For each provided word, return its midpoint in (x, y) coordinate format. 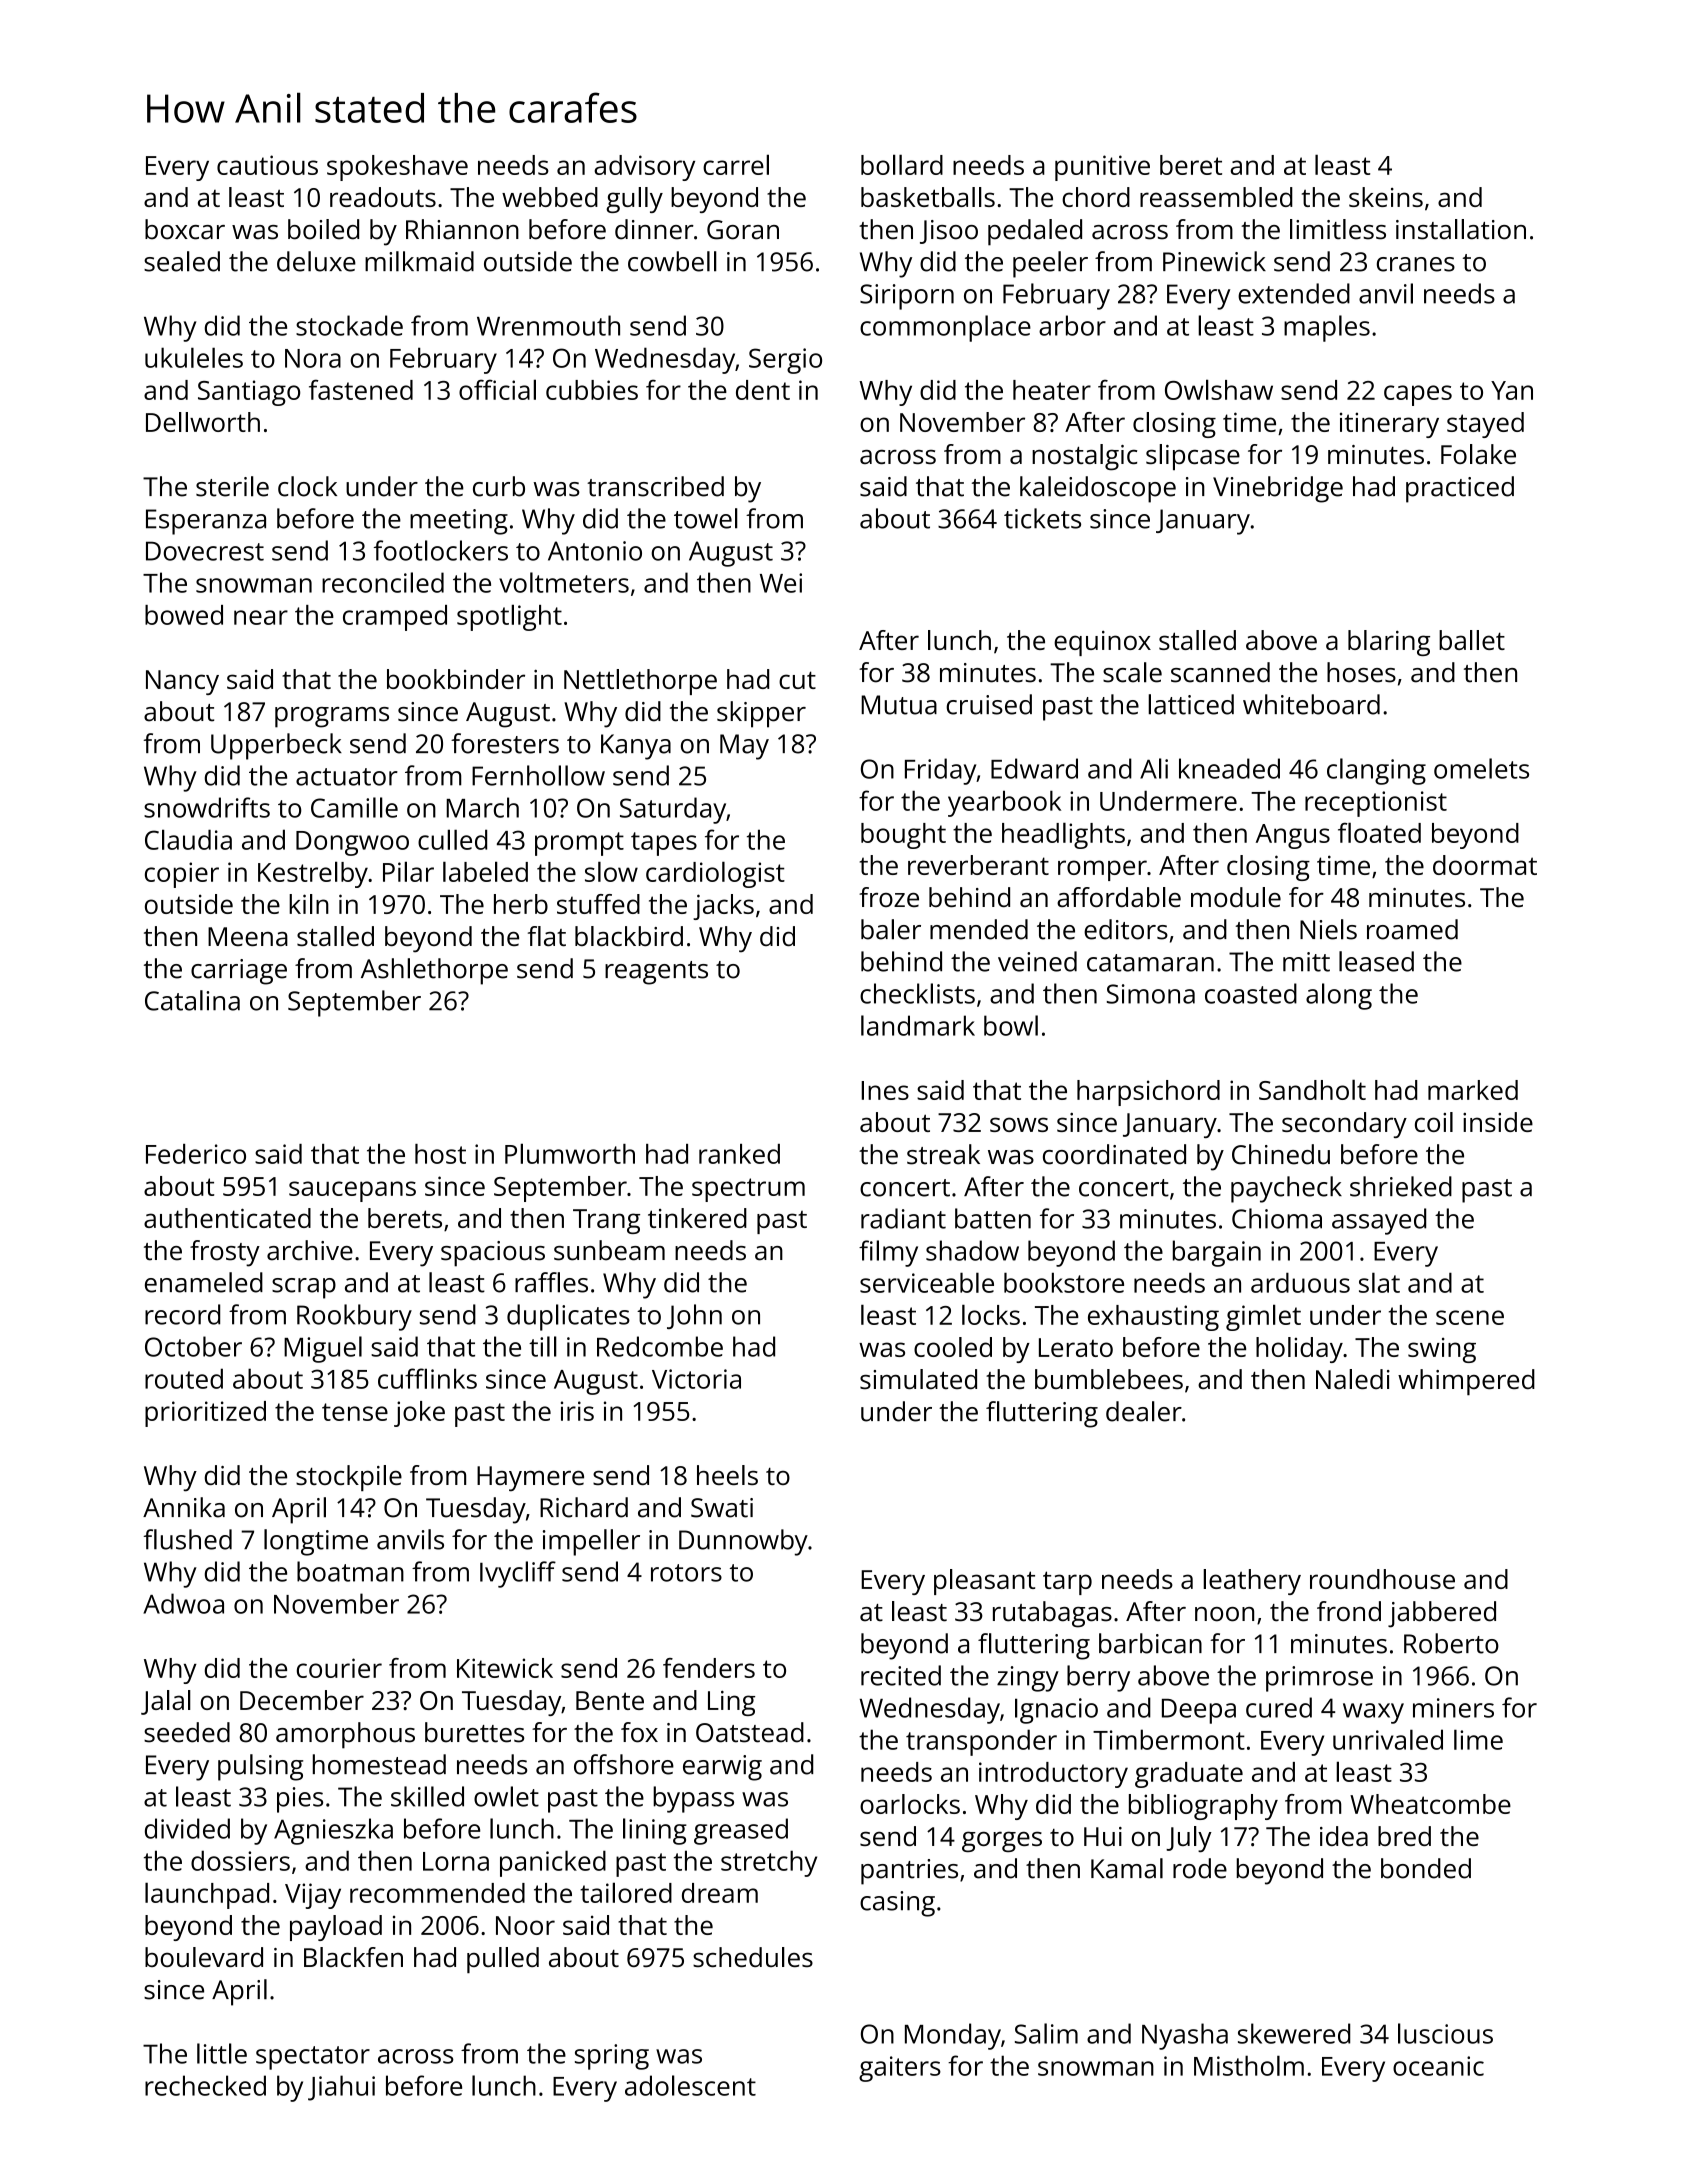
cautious (267, 165)
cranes (1416, 264)
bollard (902, 164)
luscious (1445, 2033)
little (222, 2053)
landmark (918, 1025)
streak (943, 1154)
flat (547, 936)
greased (741, 1831)
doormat (1485, 865)
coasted (1251, 993)
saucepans (352, 1191)
